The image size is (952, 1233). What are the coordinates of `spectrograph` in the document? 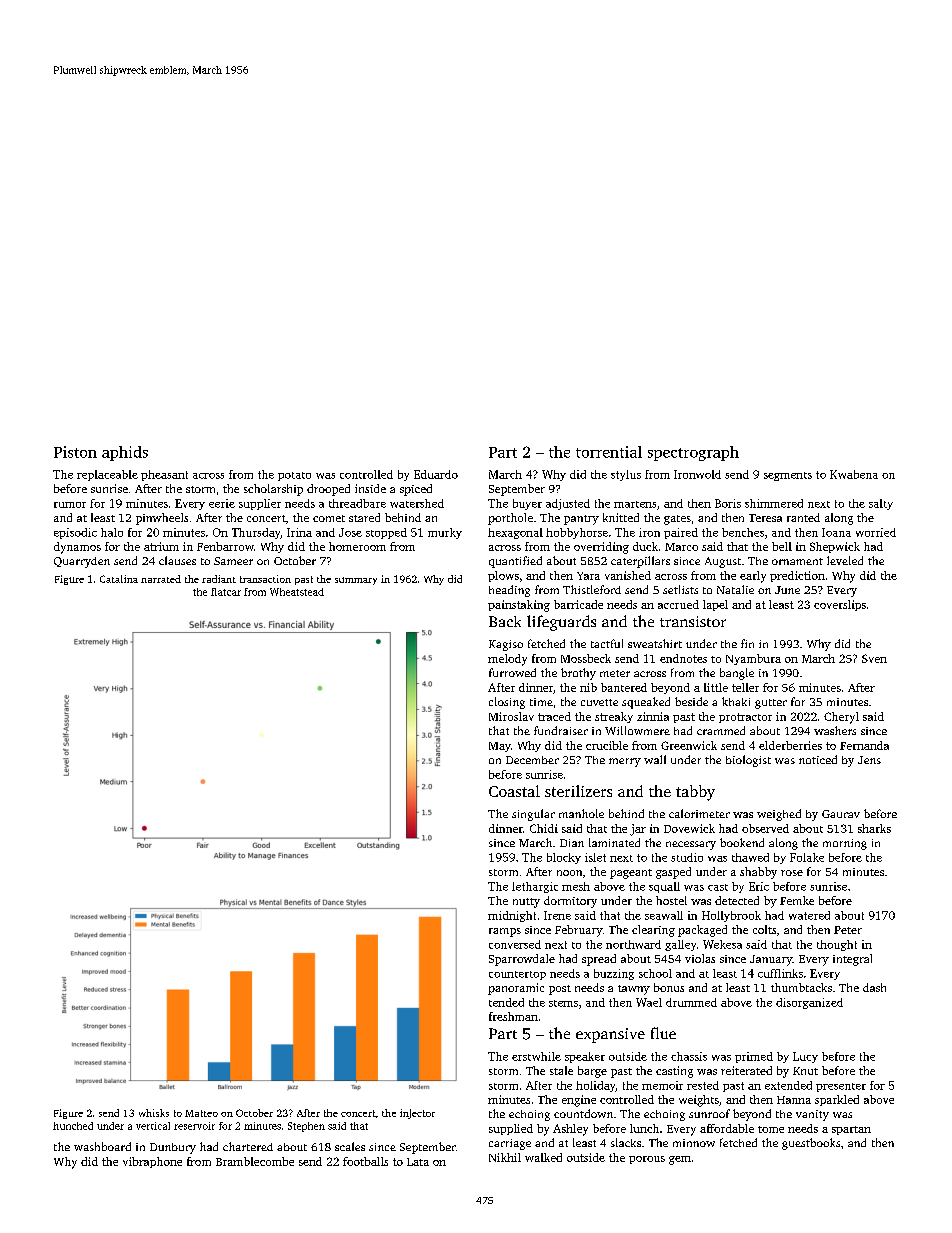 It's located at (693, 453).
